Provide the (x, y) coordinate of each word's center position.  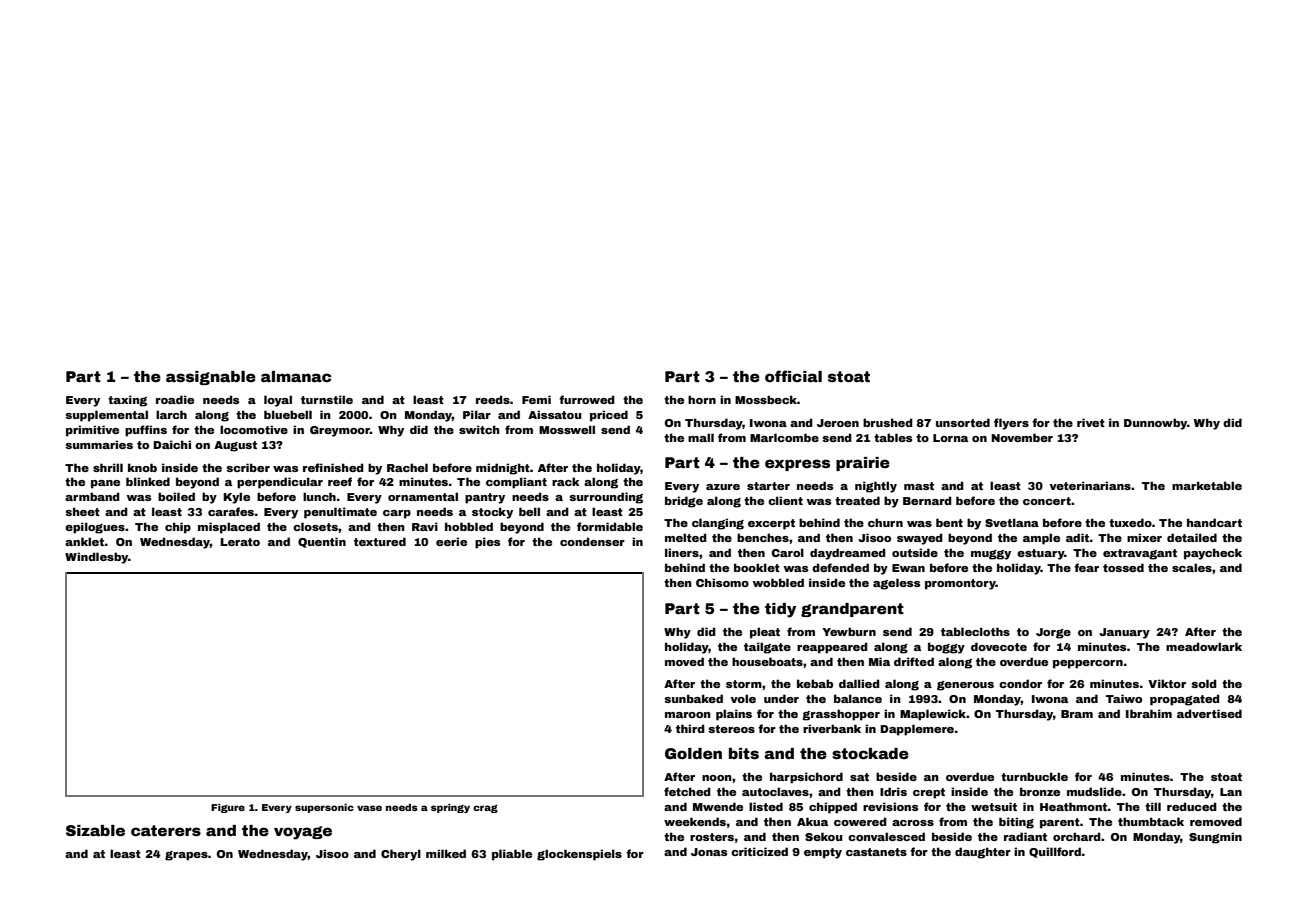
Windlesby (96, 558)
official (793, 376)
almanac (296, 376)
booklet (757, 567)
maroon (688, 715)
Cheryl (401, 855)
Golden (693, 753)
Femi (536, 399)
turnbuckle (1034, 776)
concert (1047, 501)
